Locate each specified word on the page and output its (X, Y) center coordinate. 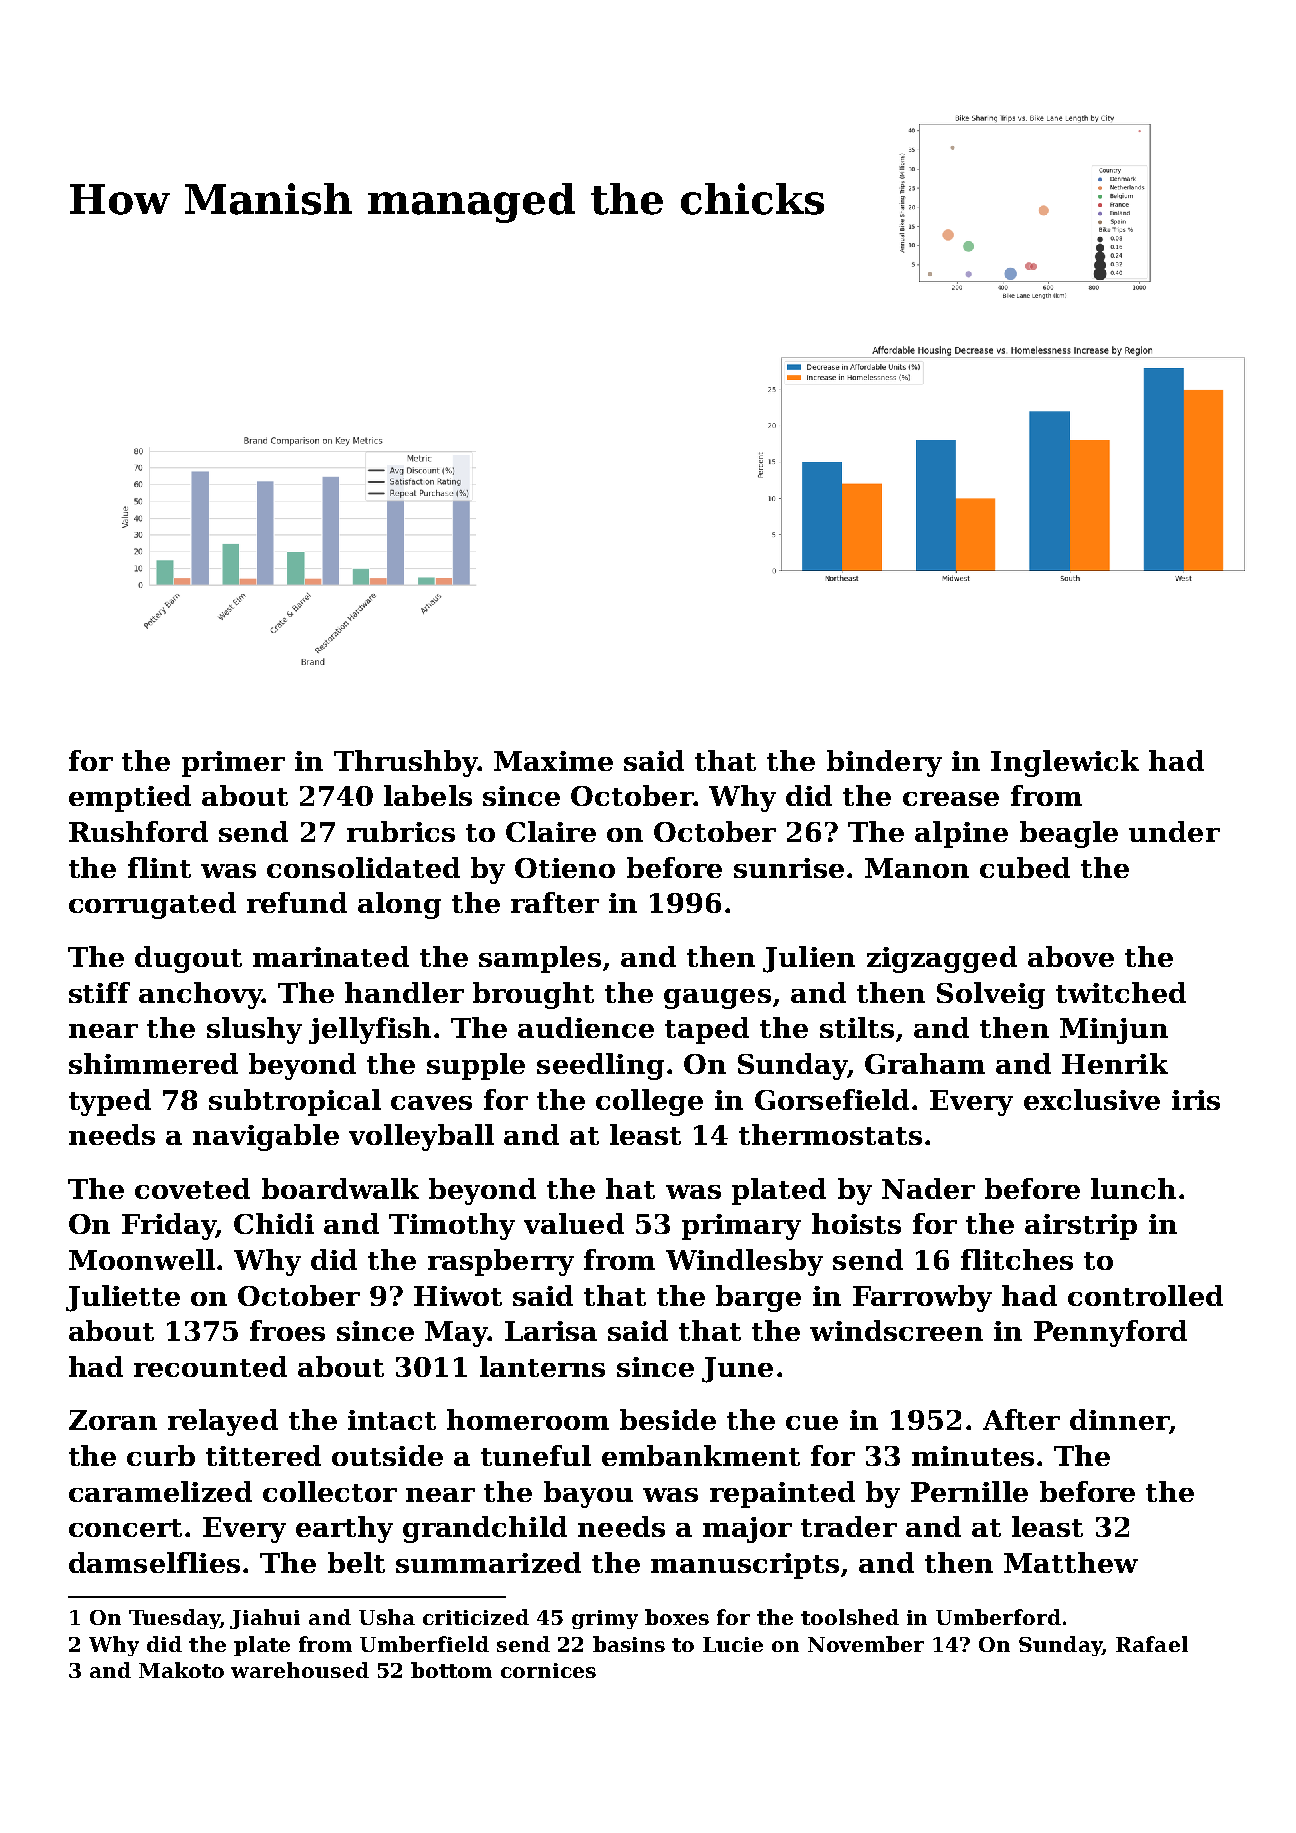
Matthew (1071, 1562)
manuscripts (745, 1566)
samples (540, 959)
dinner (1119, 1419)
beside (668, 1419)
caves (431, 1103)
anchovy (200, 995)
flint (159, 867)
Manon (917, 868)
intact (392, 1420)
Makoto (181, 1670)
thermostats (830, 1134)
